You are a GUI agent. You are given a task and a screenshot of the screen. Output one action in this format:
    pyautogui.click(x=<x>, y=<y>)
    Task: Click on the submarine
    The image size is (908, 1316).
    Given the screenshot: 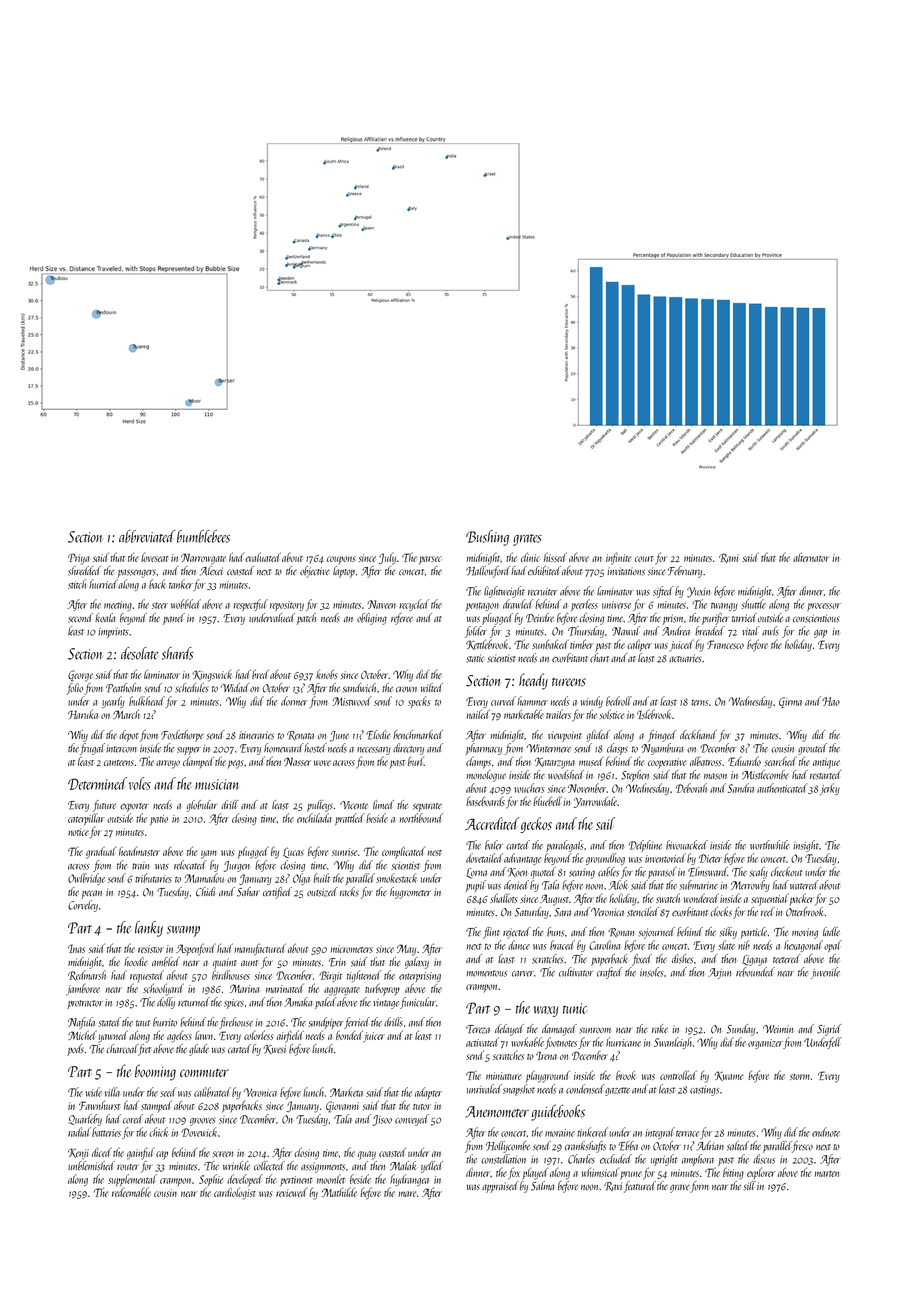 What is the action you would take?
    pyautogui.click(x=699, y=885)
